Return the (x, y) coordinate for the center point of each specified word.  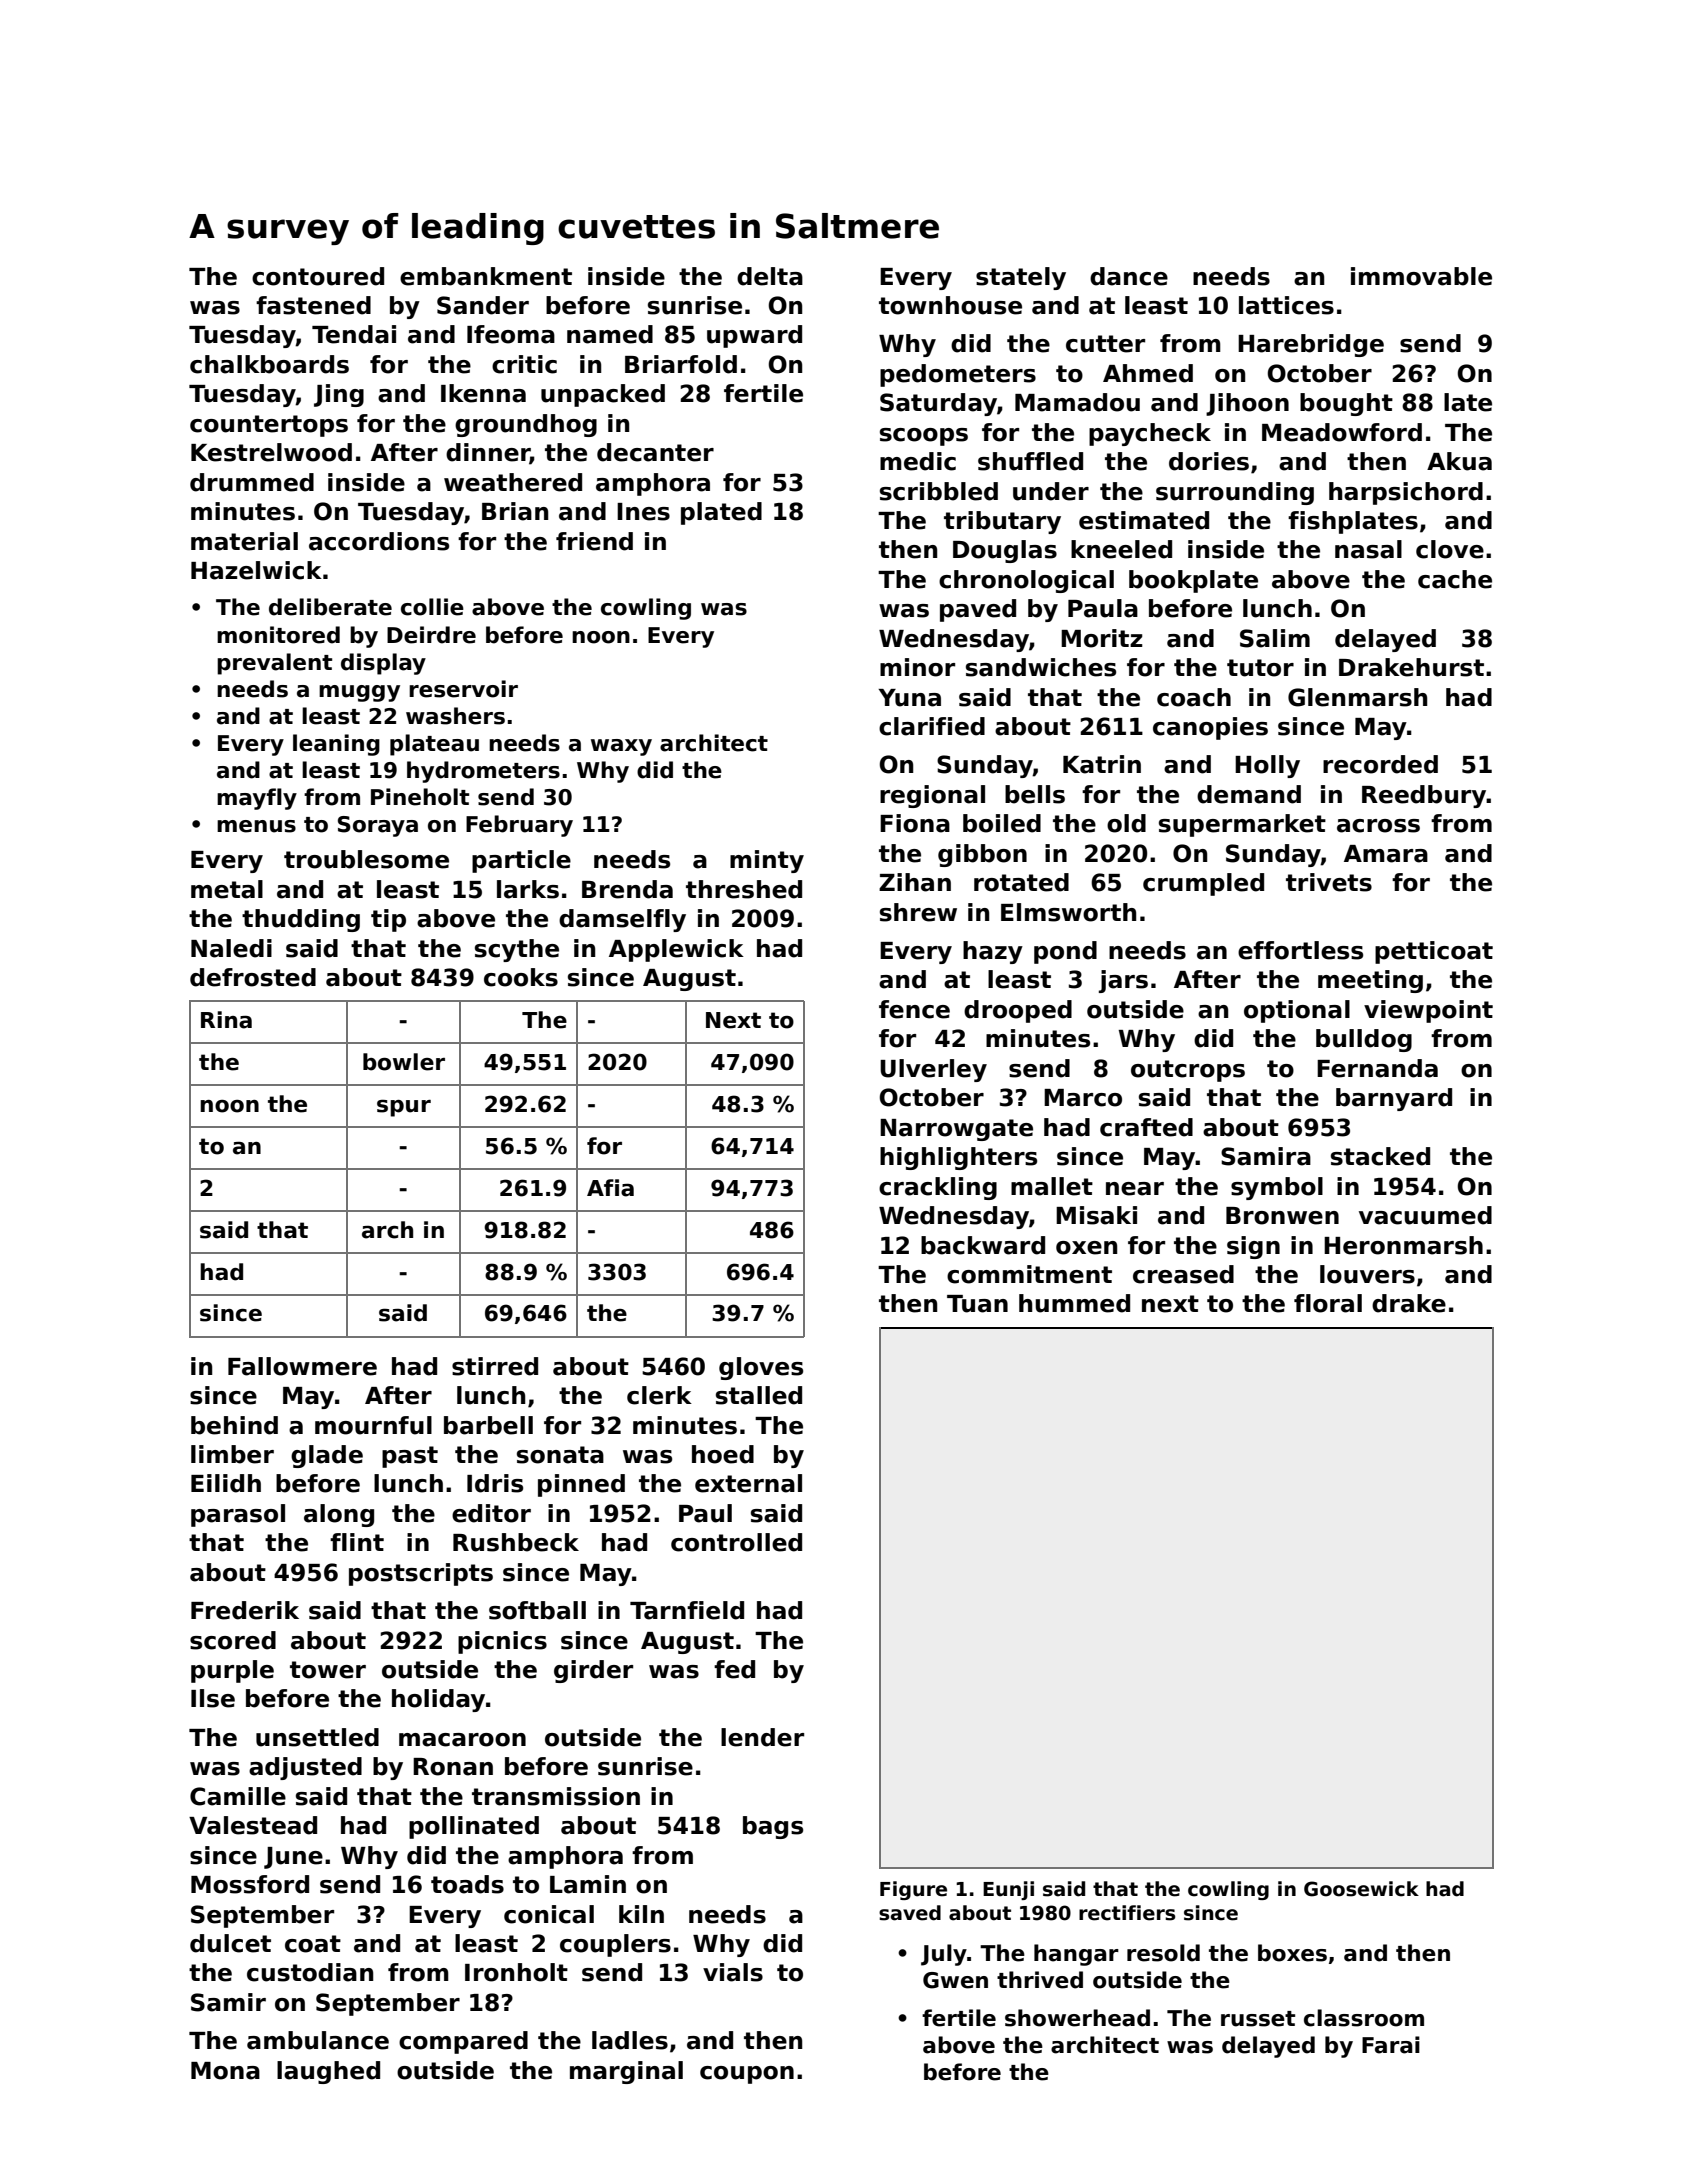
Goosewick (1361, 1889)
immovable (1421, 276)
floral (1328, 1303)
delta (770, 276)
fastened (313, 305)
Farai (1391, 2045)
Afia (610, 1188)
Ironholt (516, 1972)
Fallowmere (302, 1366)
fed (734, 1669)
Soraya (378, 826)
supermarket (1242, 825)
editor (491, 1513)
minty (767, 861)
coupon (747, 2075)
